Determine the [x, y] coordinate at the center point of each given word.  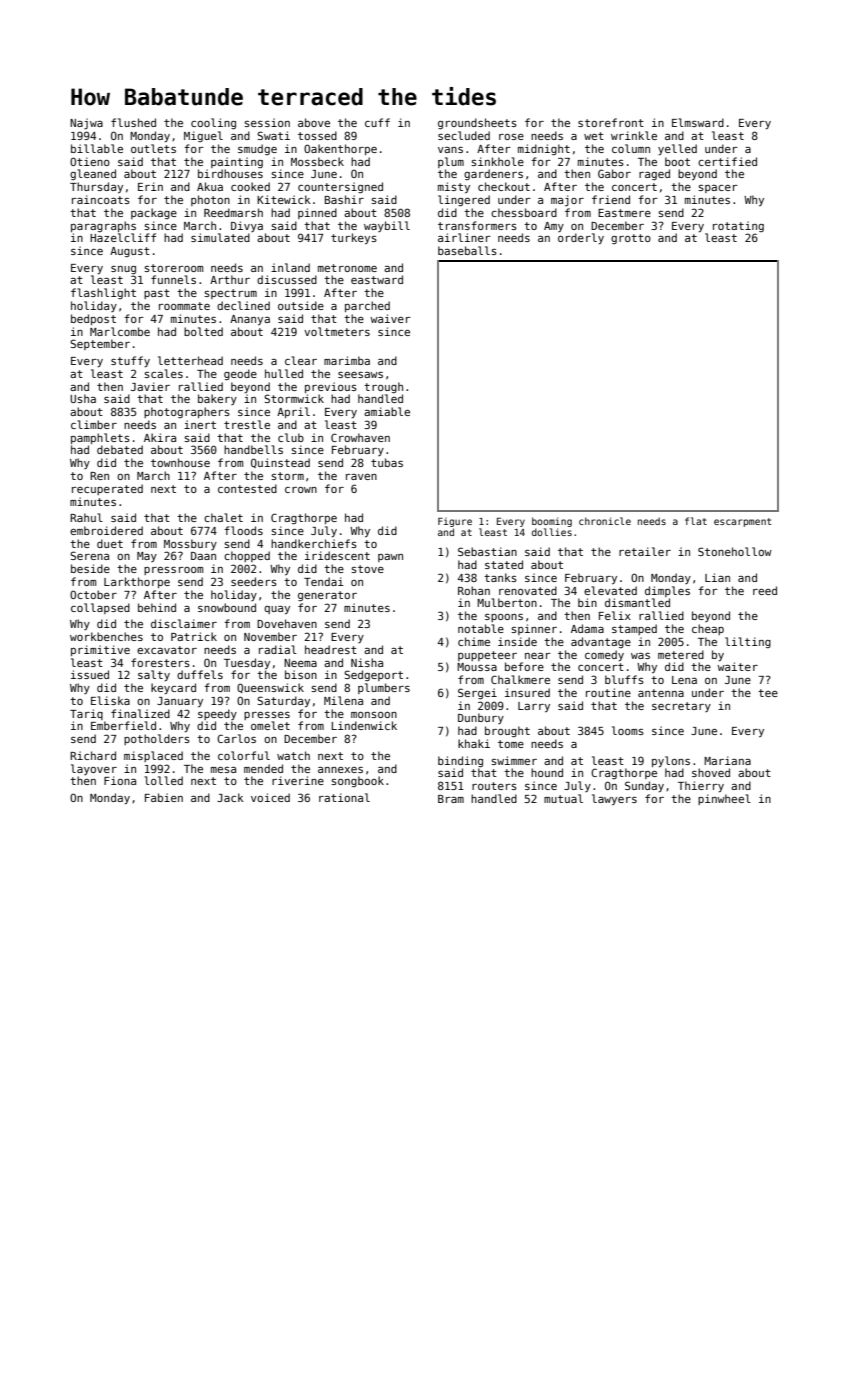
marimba [347, 360]
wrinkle [634, 135]
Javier [150, 386]
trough [383, 387]
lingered [464, 200]
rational [344, 797]
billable [97, 148]
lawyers [614, 799]
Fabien [164, 797]
